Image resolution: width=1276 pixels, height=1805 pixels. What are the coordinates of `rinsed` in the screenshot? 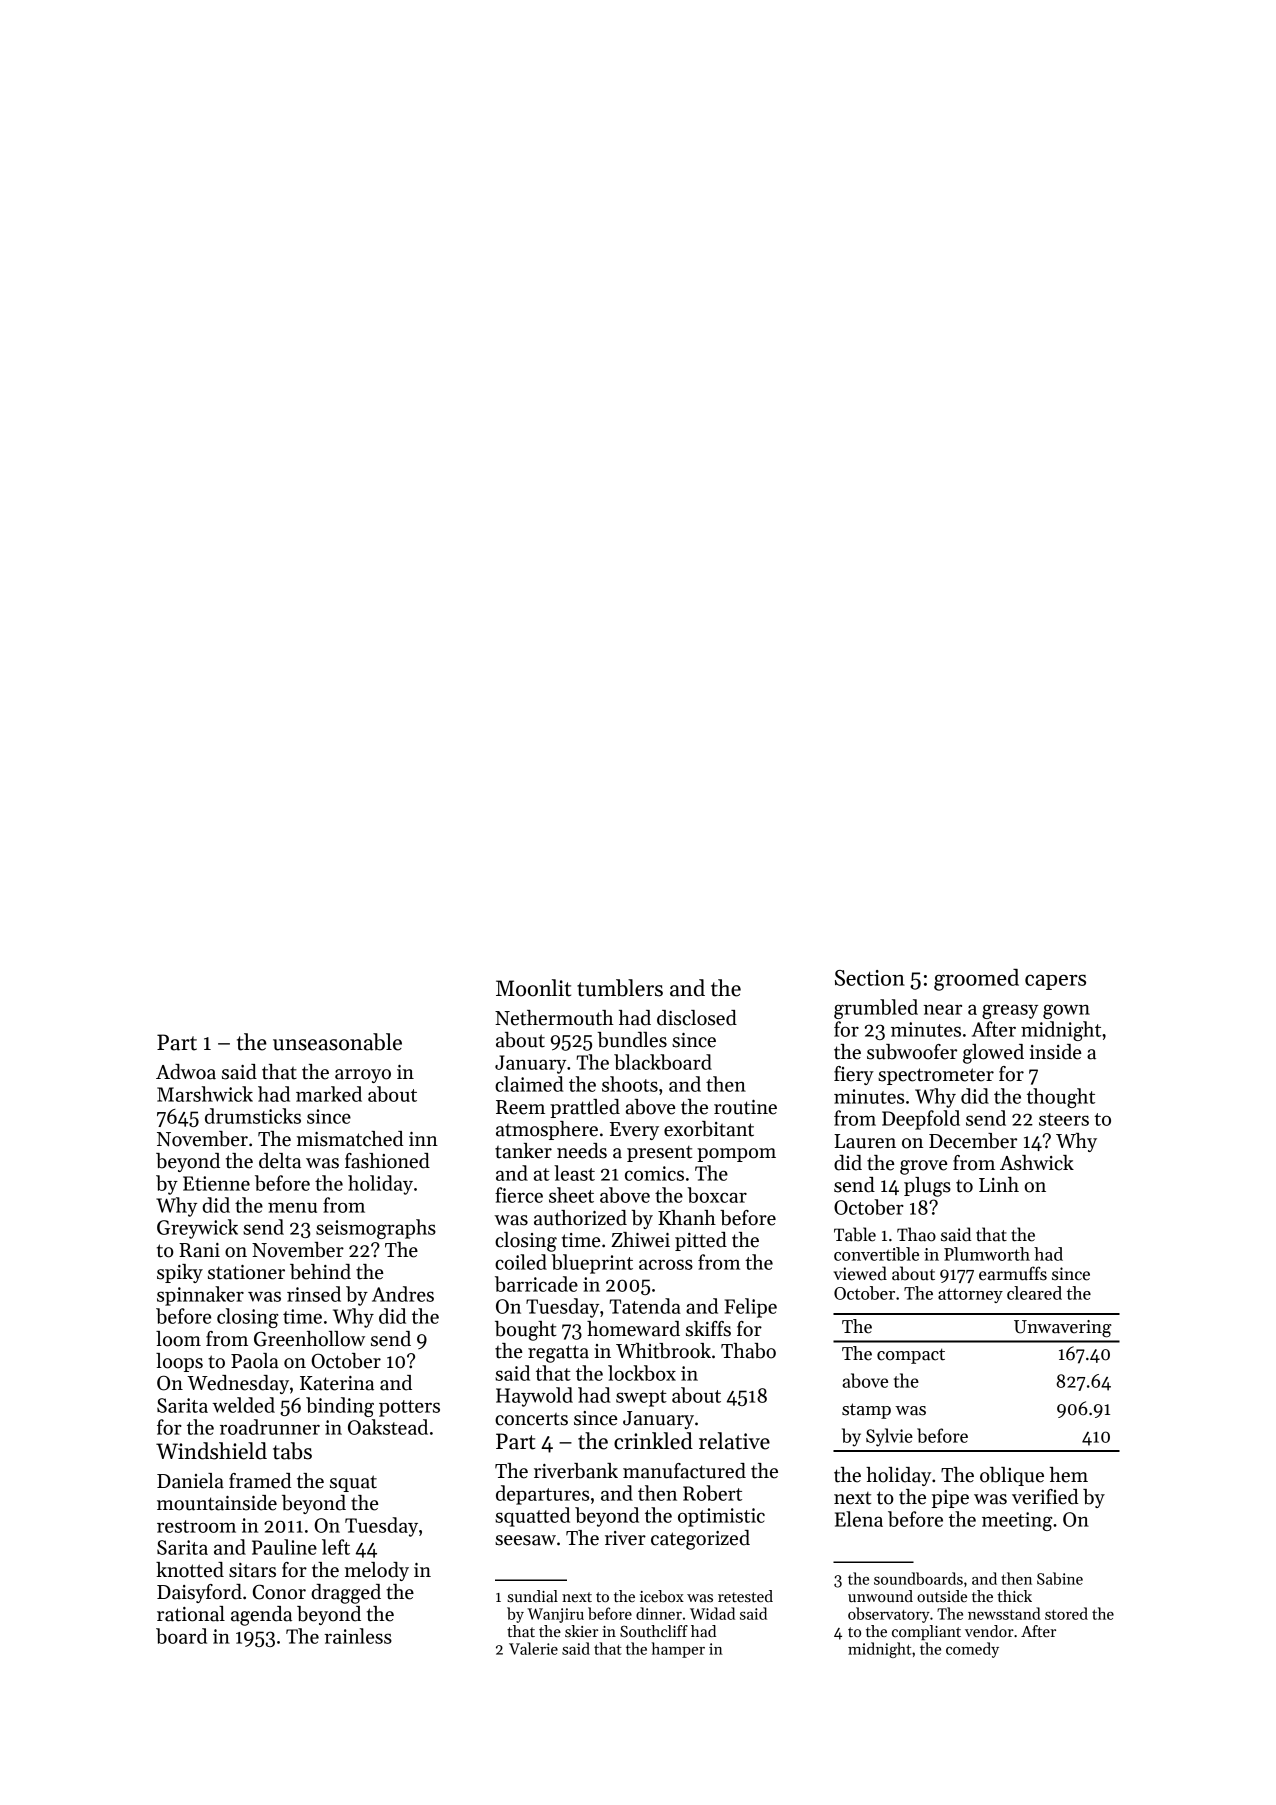 It's located at (314, 1294).
